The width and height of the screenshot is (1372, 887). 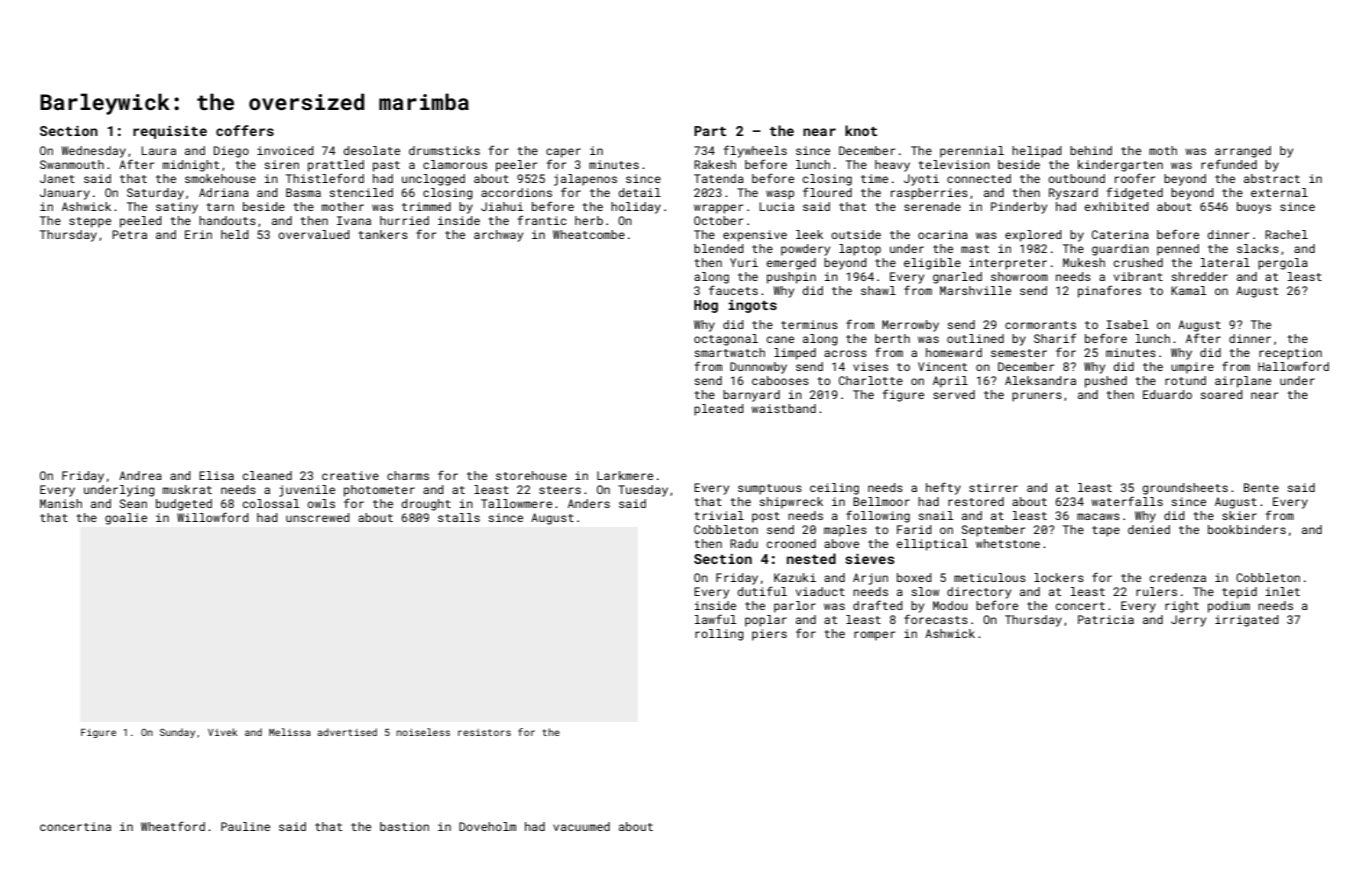 I want to click on Swanmouth, so click(x=72, y=164).
